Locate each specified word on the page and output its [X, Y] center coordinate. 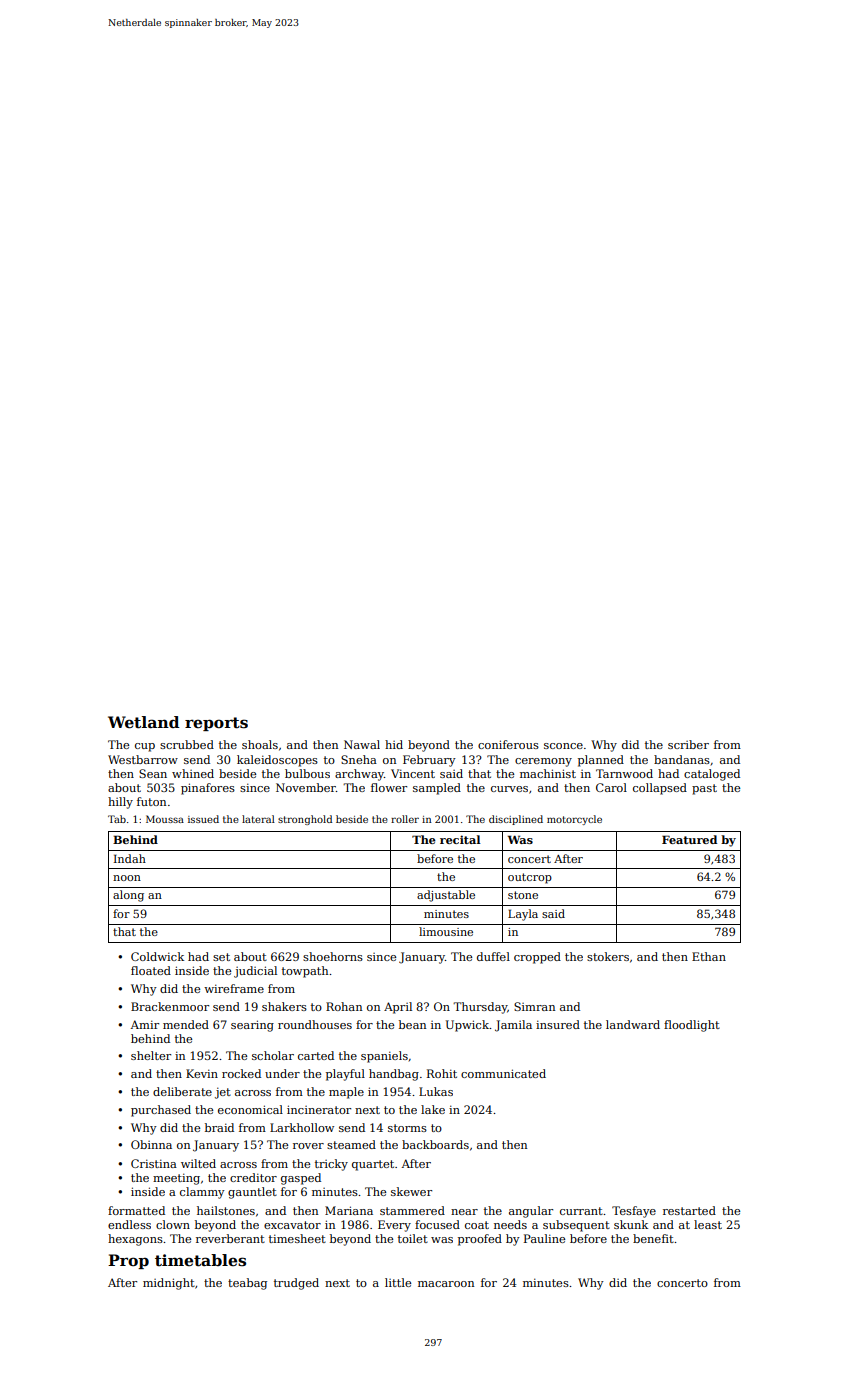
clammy [202, 1193]
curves [509, 789]
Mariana [349, 1210]
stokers [608, 956]
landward [633, 1024]
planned [601, 761]
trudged [296, 1284]
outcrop [530, 878]
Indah [130, 858]
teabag [247, 1284]
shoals [260, 744]
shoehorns [333, 956]
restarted [689, 1210]
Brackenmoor [170, 1006]
